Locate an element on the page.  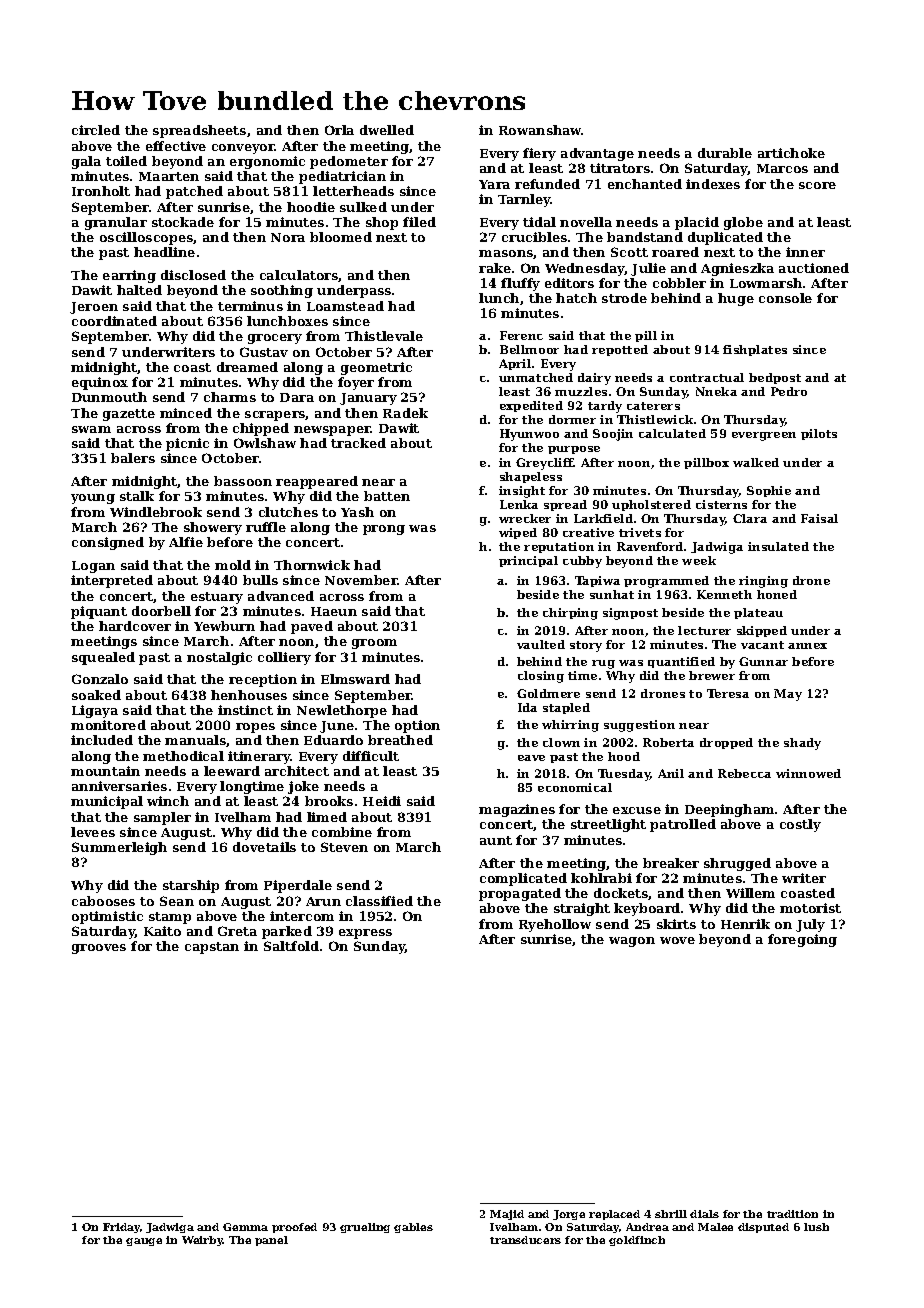
fishplates is located at coordinates (755, 350).
